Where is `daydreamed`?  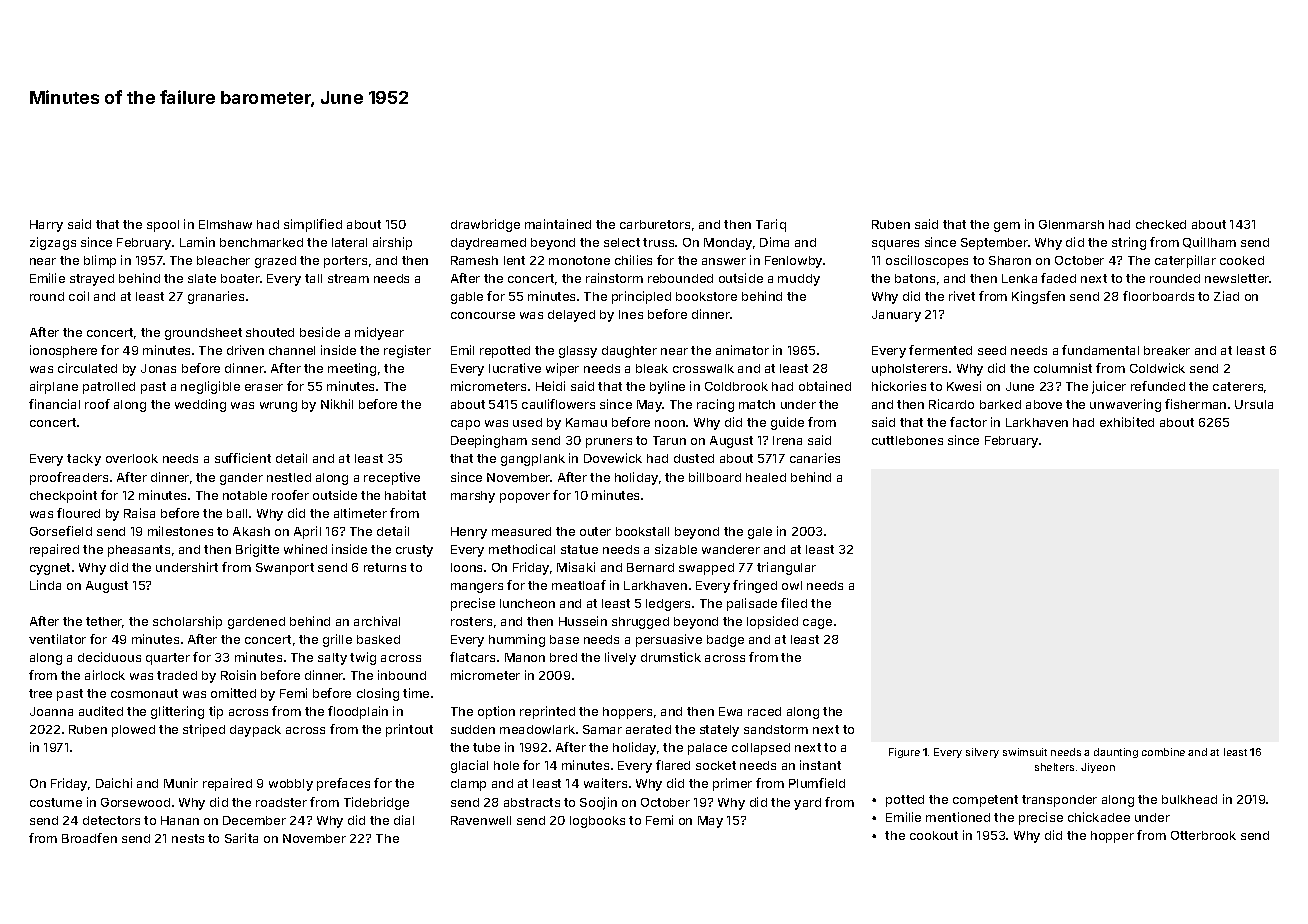 daydreamed is located at coordinates (488, 244).
